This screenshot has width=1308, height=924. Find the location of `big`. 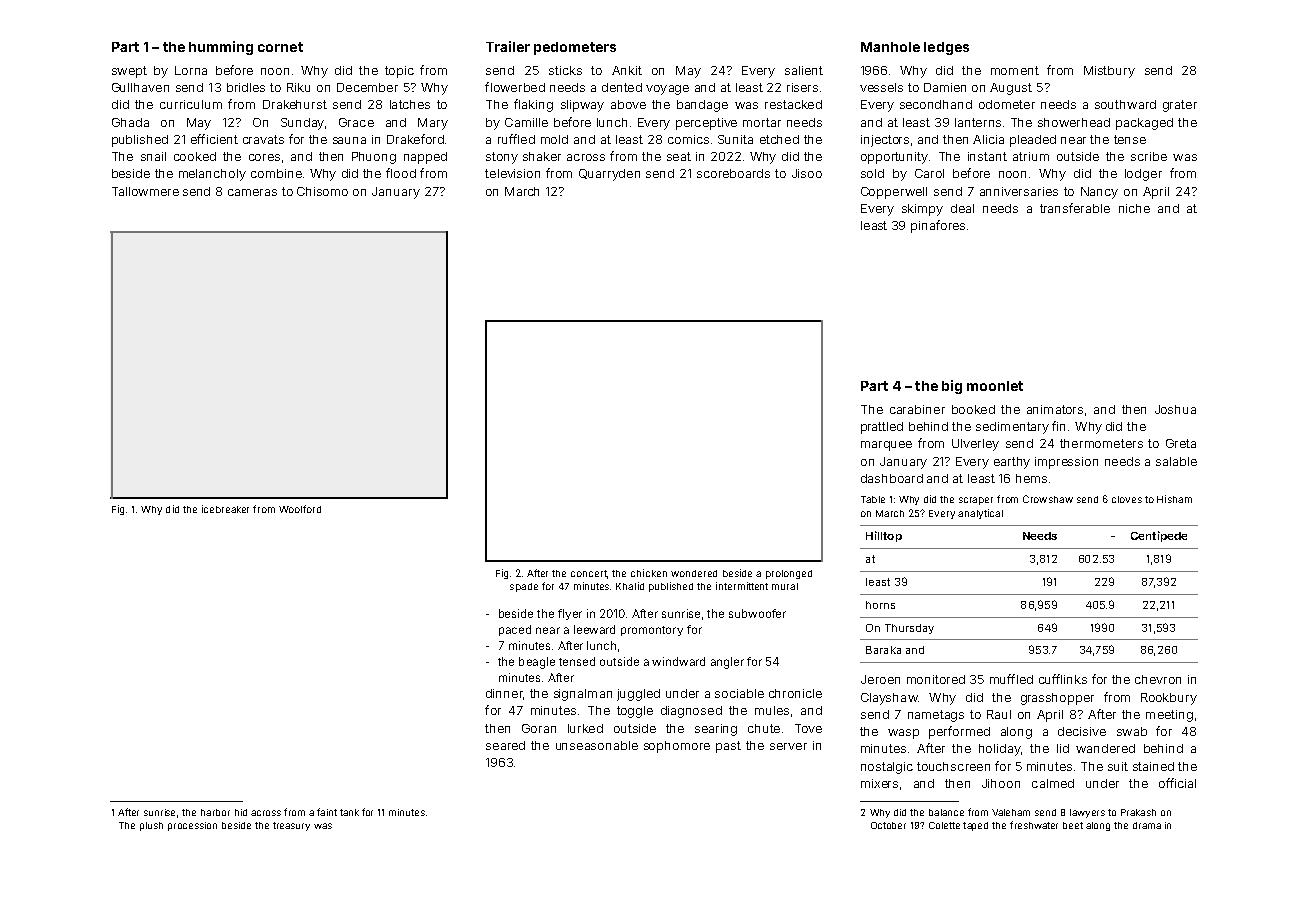

big is located at coordinates (952, 387).
